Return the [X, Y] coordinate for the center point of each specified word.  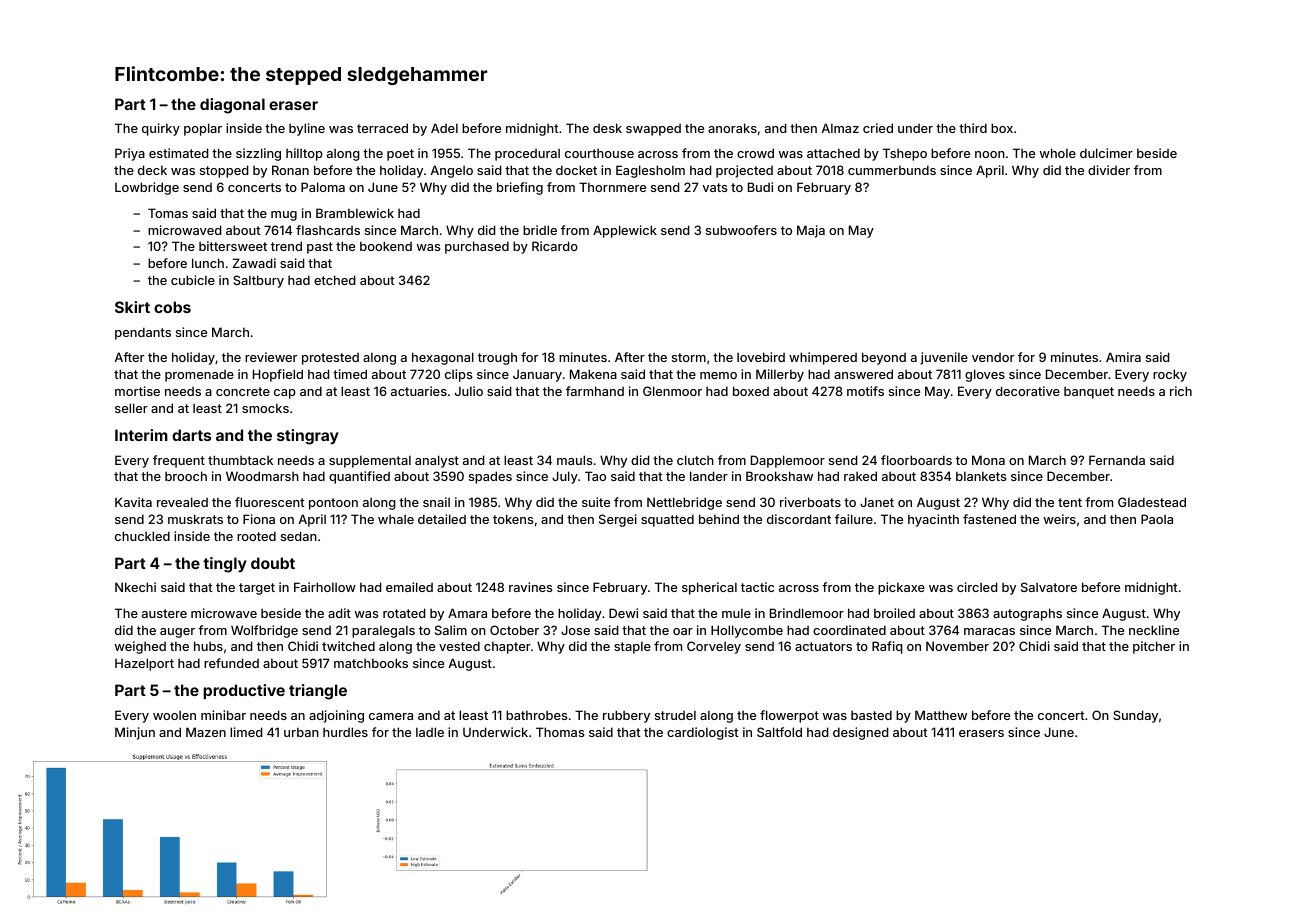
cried [878, 128]
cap [285, 394]
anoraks [732, 128]
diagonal [232, 106]
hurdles [345, 732]
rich [1181, 391]
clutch [695, 460]
